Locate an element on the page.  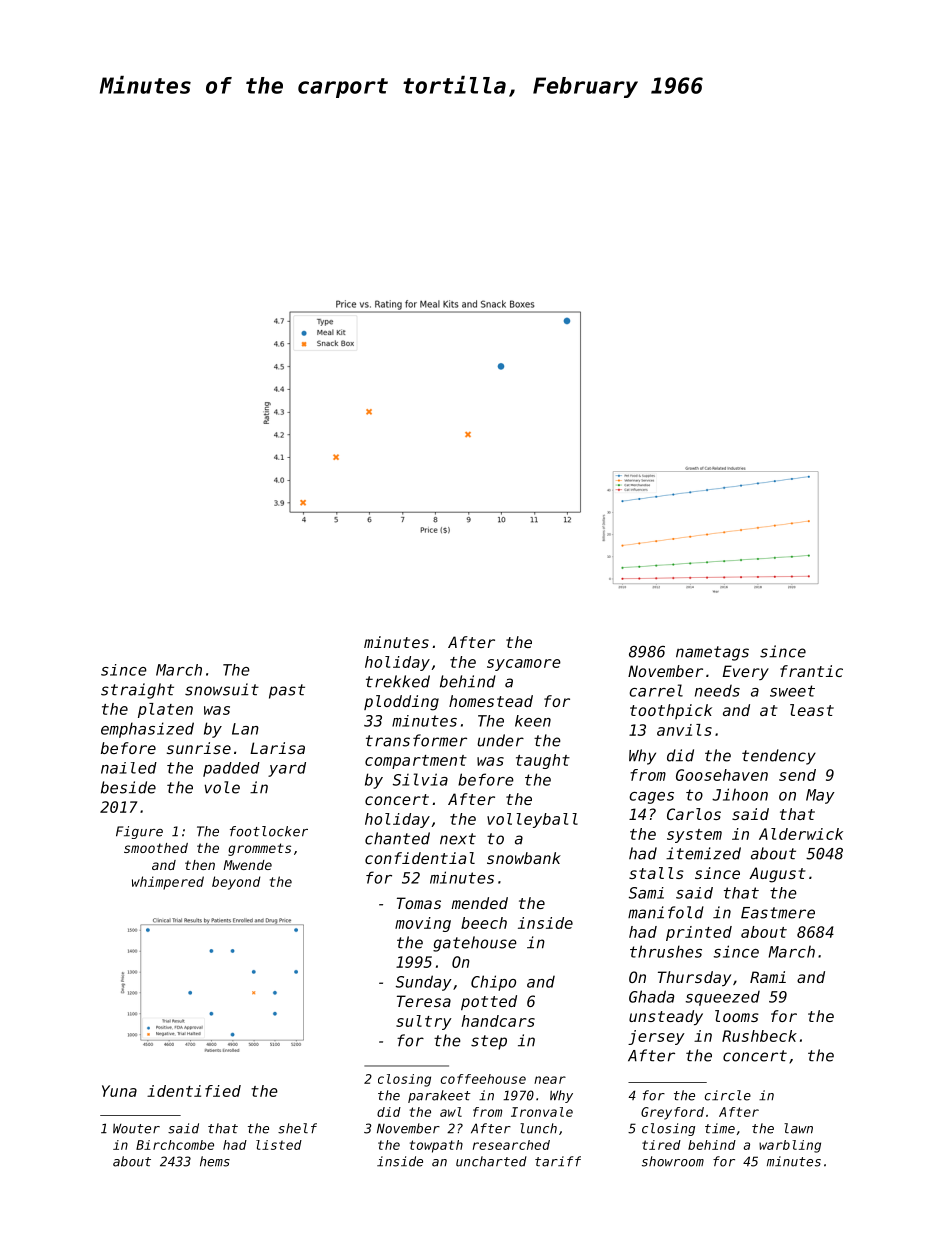
sycamore is located at coordinates (524, 665).
